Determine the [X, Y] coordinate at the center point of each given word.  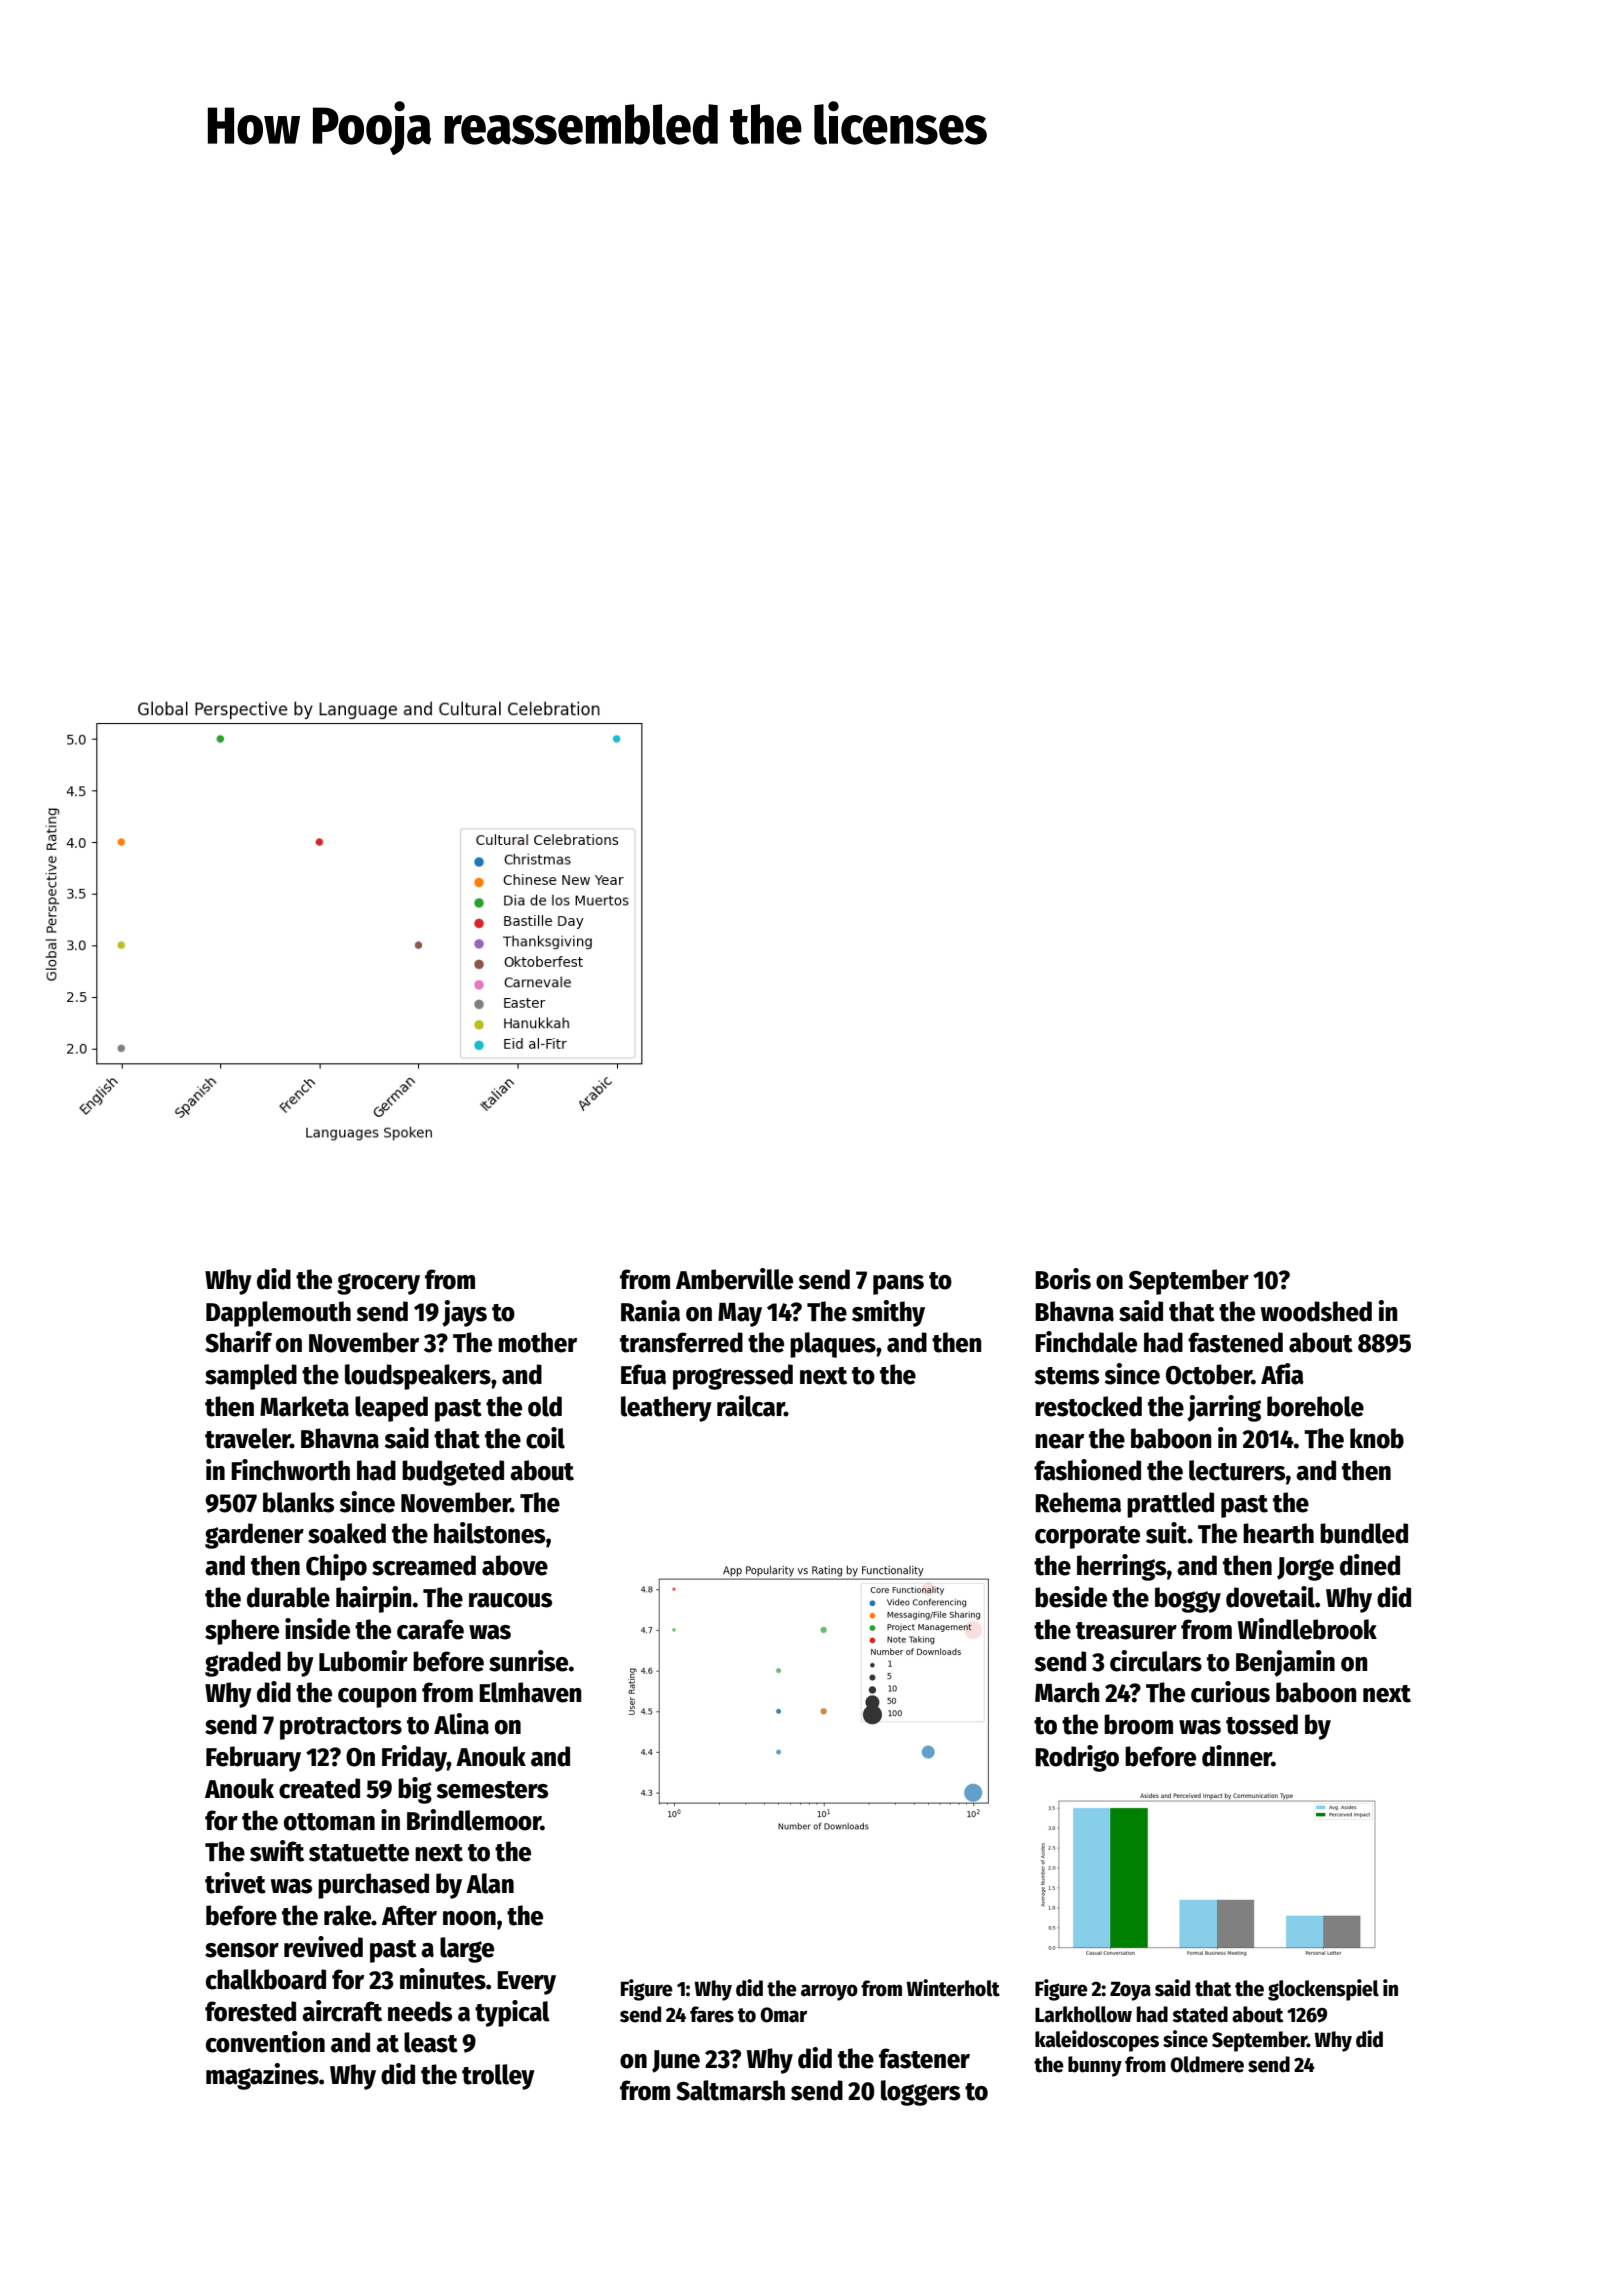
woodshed [1316, 1311]
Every [526, 1983]
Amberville [734, 1279]
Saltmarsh [730, 2090]
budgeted [453, 1473]
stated [1200, 2014]
